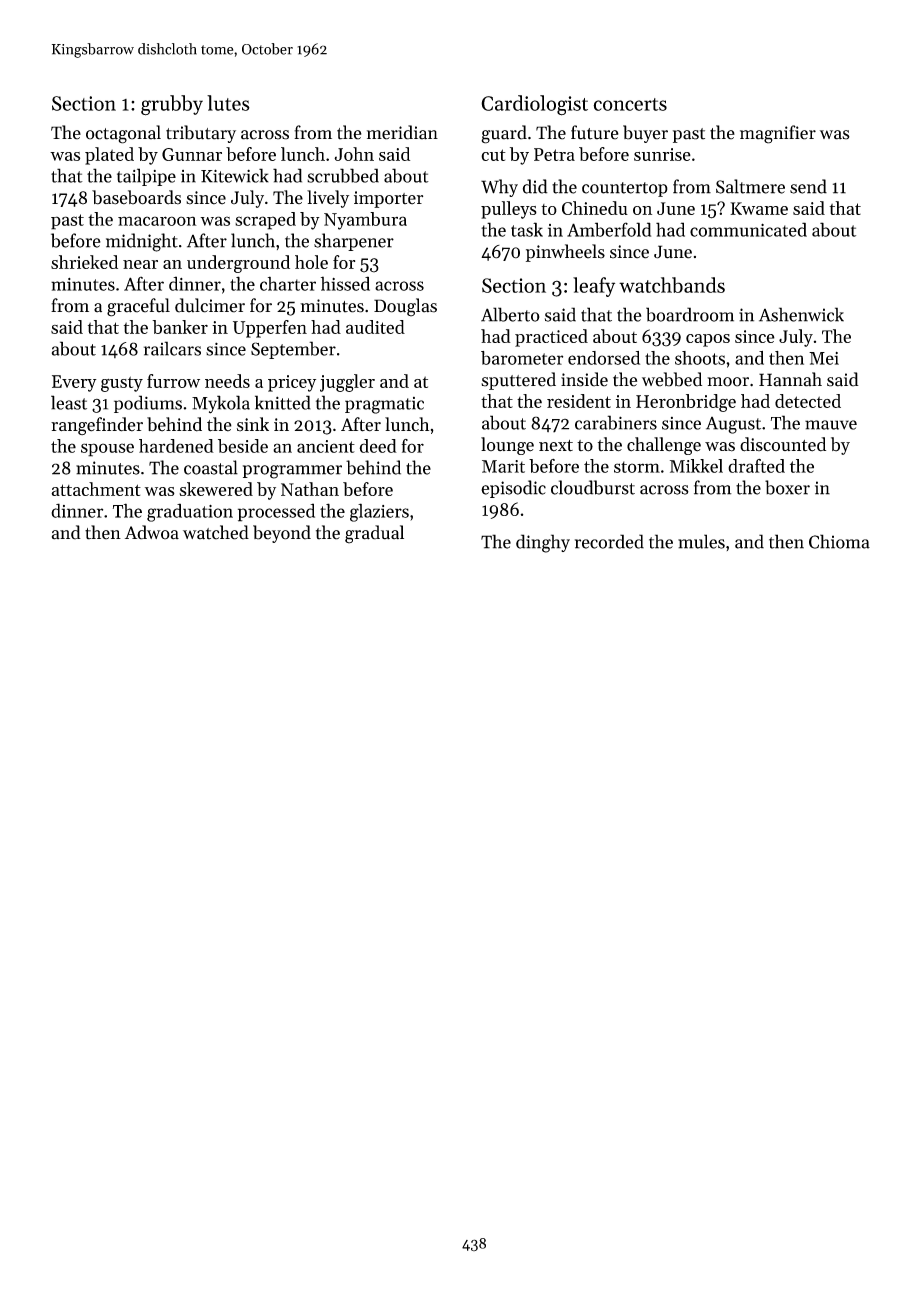 The width and height of the document is (924, 1308). Describe the element at coordinates (293, 350) in the document. I see `September` at that location.
